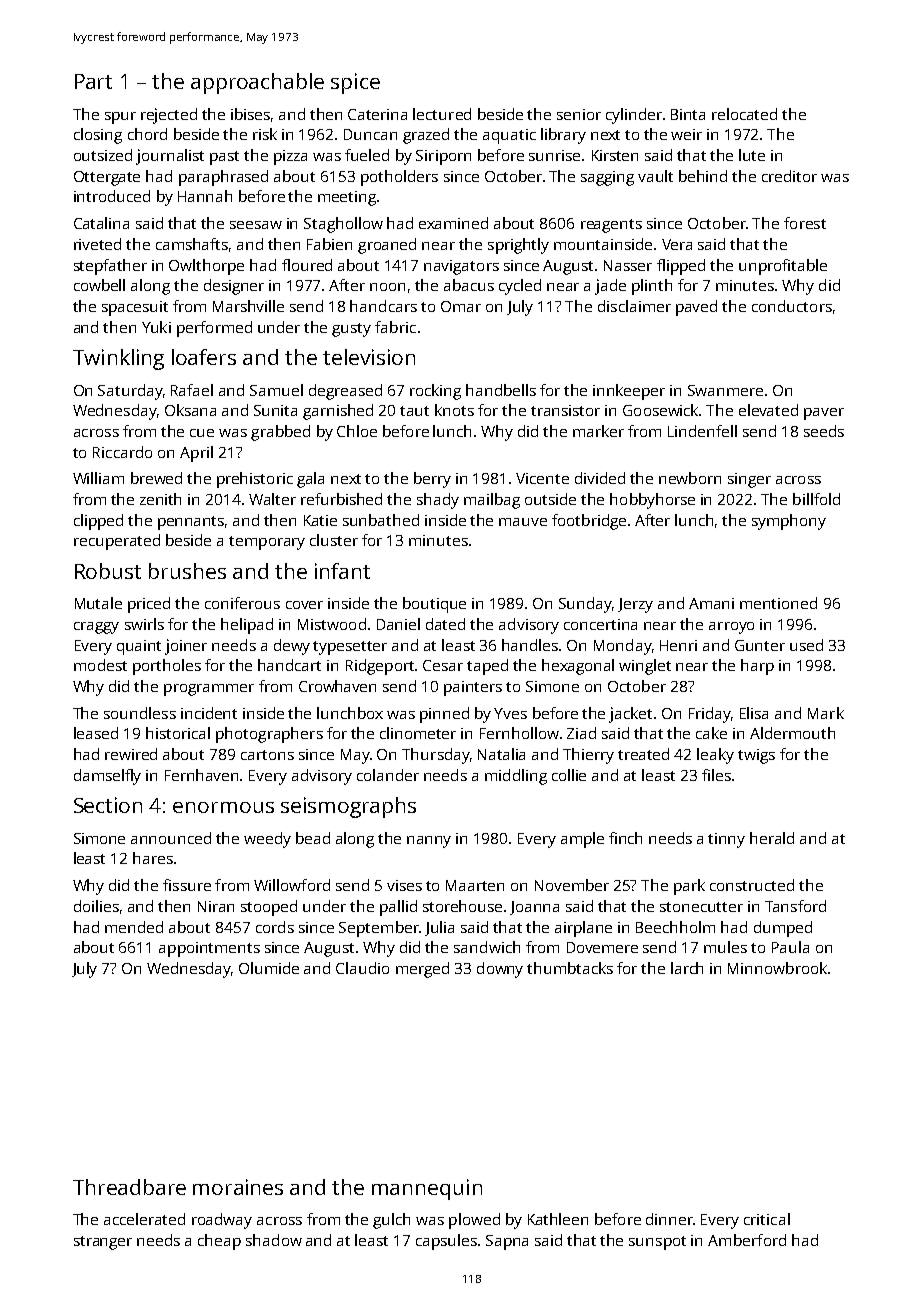  What do you see at coordinates (687, 968) in the image?
I see `larch` at bounding box center [687, 968].
